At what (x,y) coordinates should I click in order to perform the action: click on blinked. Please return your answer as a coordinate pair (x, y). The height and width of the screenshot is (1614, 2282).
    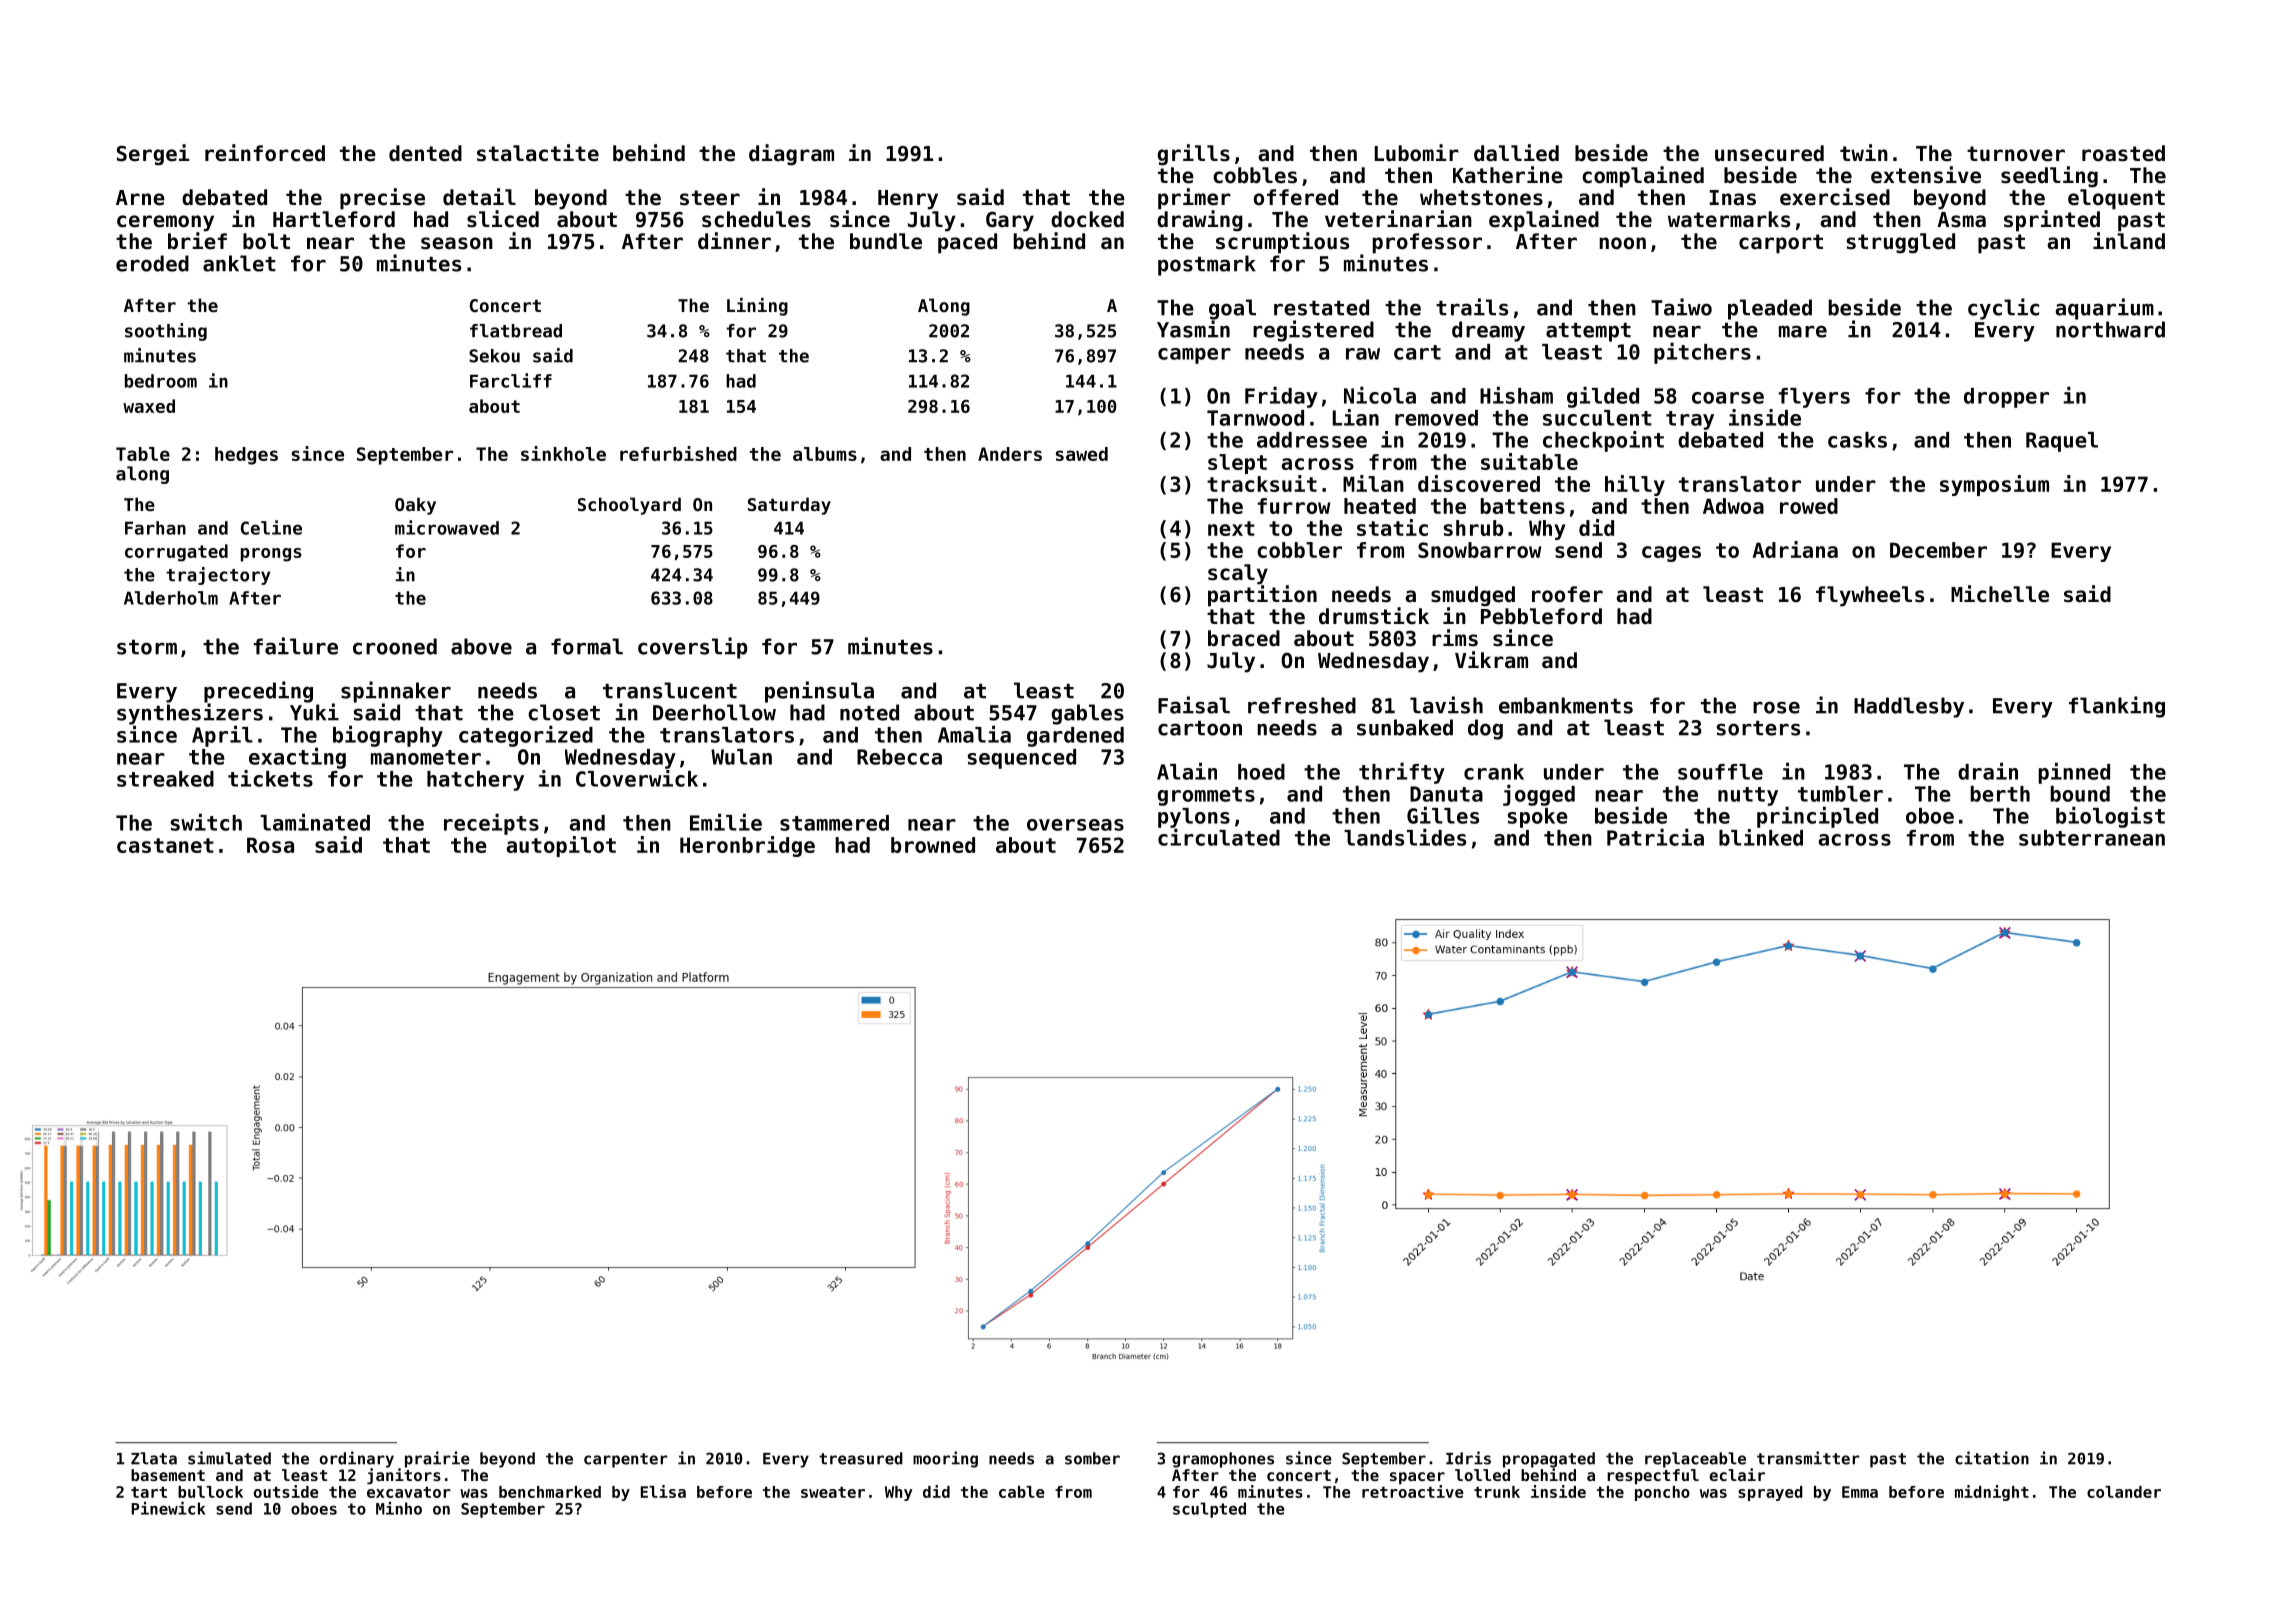
    Looking at the image, I should click on (1761, 837).
